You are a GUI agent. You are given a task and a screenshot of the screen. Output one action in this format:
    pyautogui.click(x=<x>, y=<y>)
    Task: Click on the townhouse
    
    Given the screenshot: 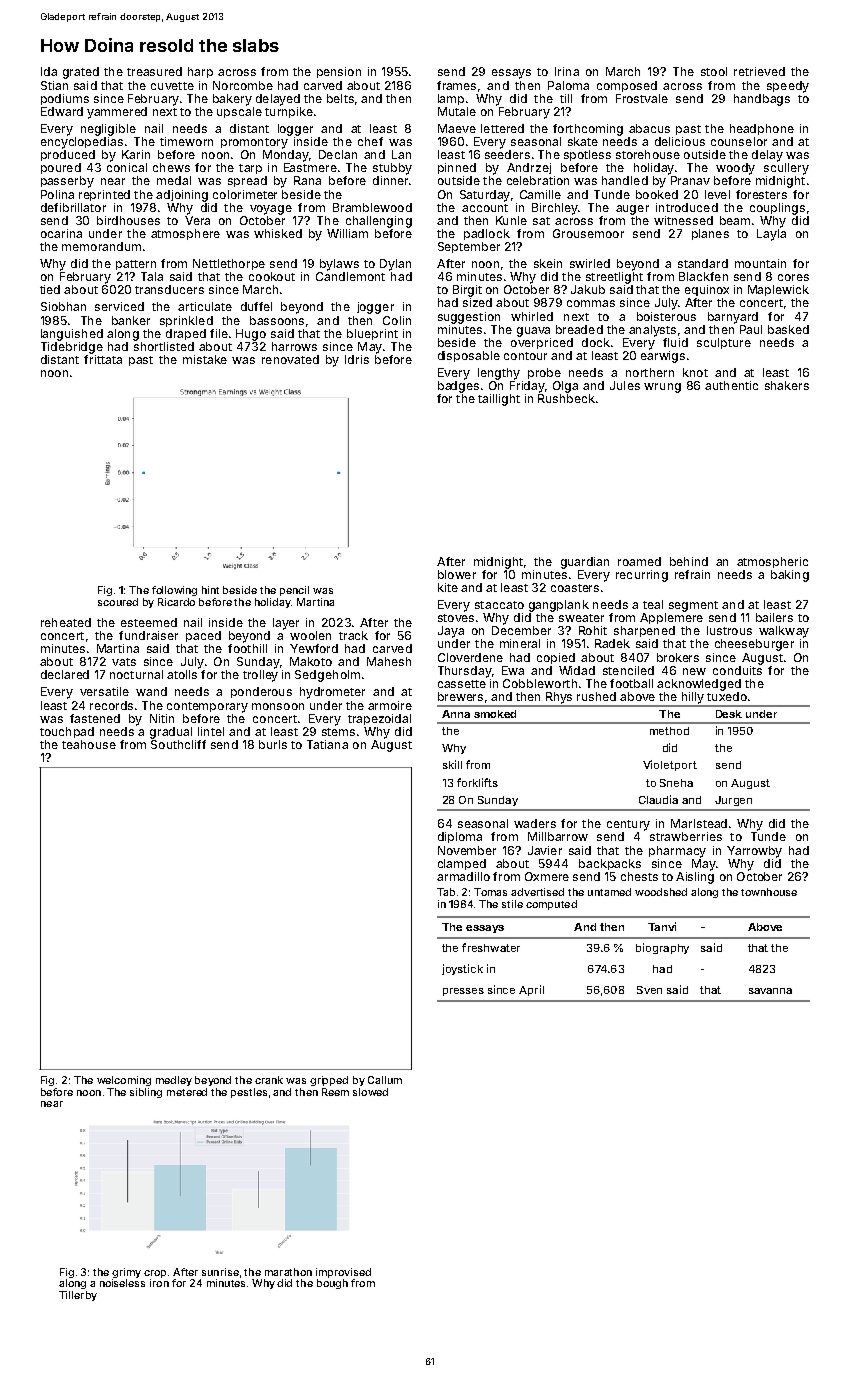 What is the action you would take?
    pyautogui.click(x=769, y=892)
